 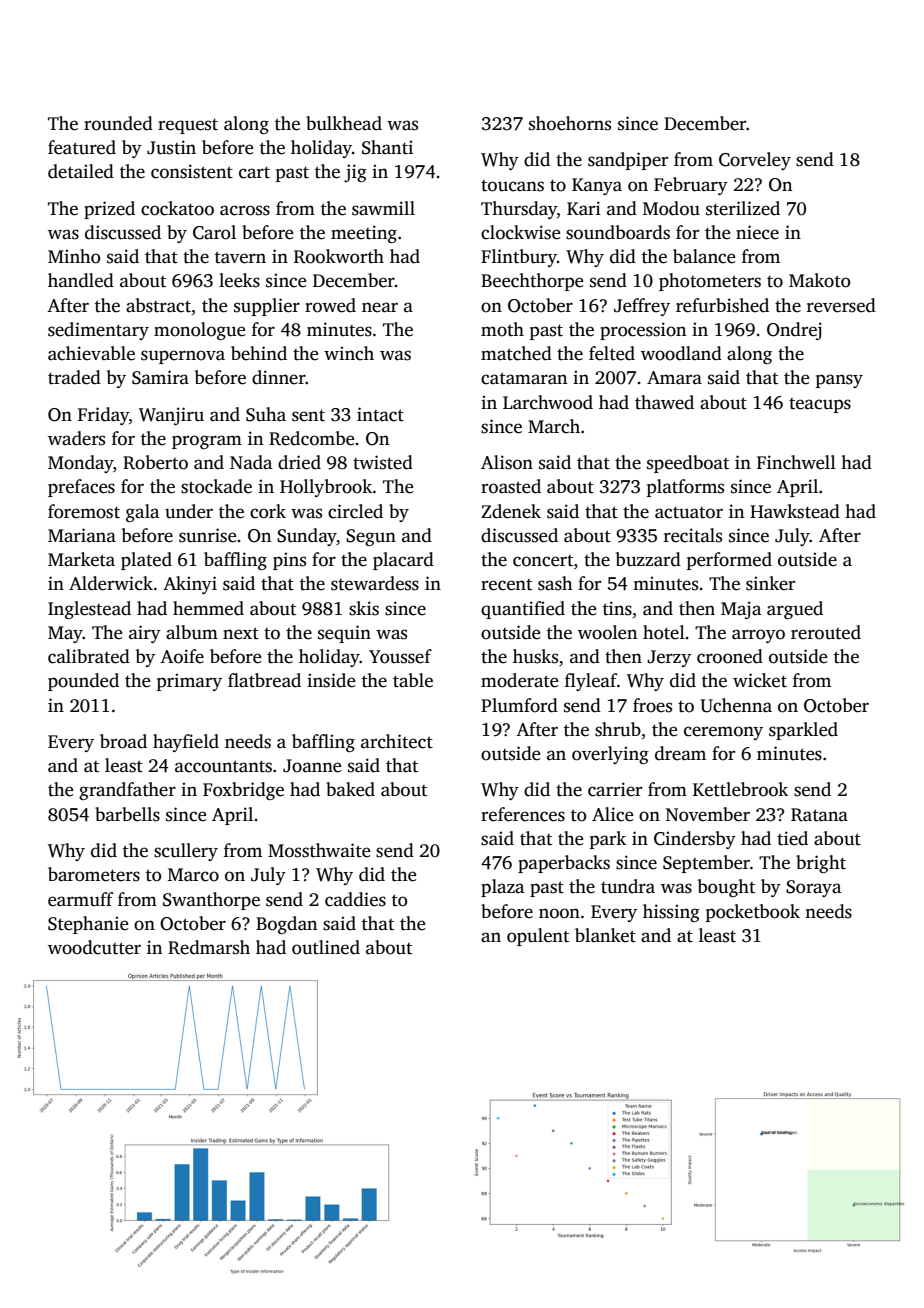 I want to click on recent, so click(x=506, y=585).
